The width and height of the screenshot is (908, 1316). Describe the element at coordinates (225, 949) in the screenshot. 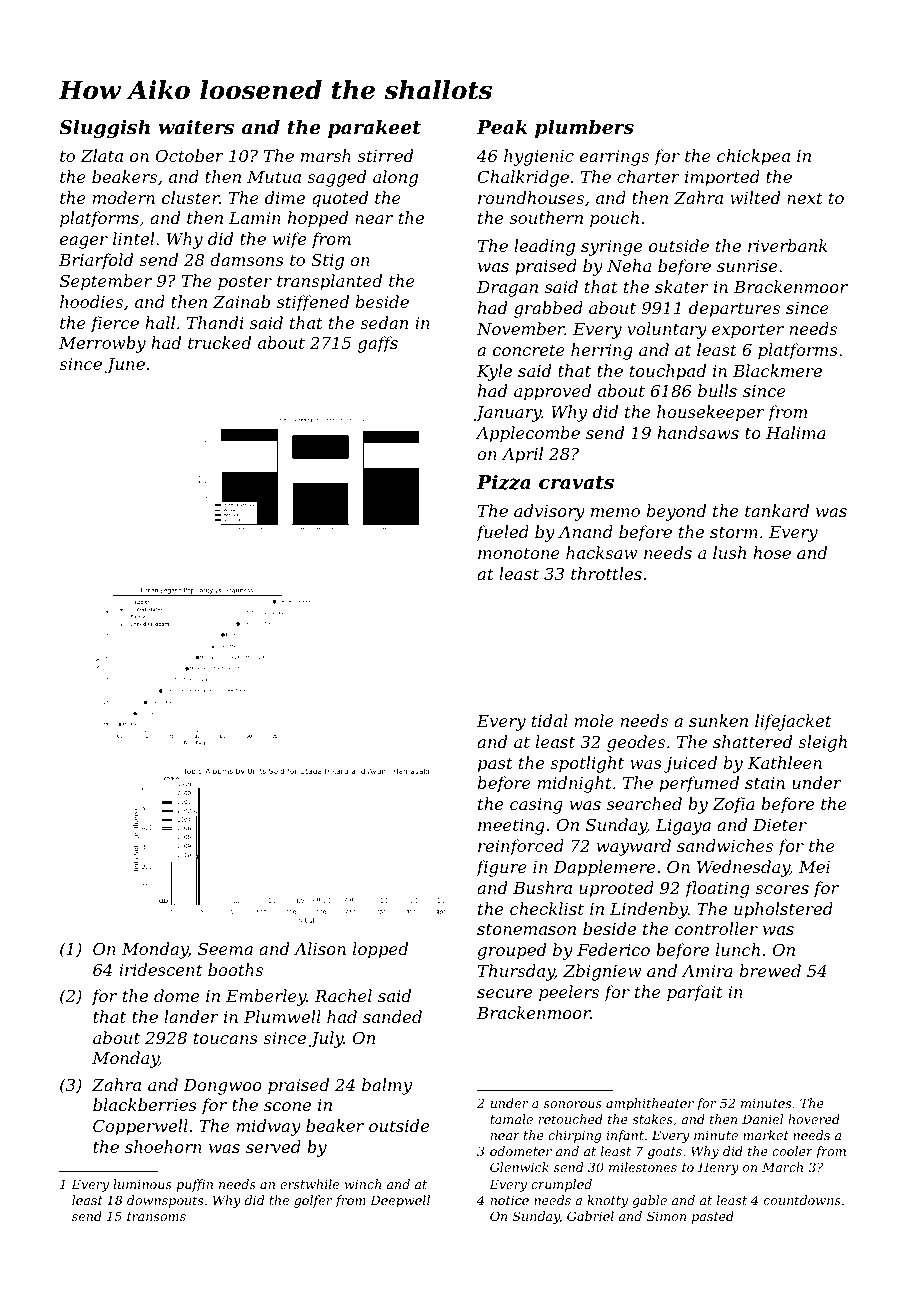

I see `Seema` at that location.
